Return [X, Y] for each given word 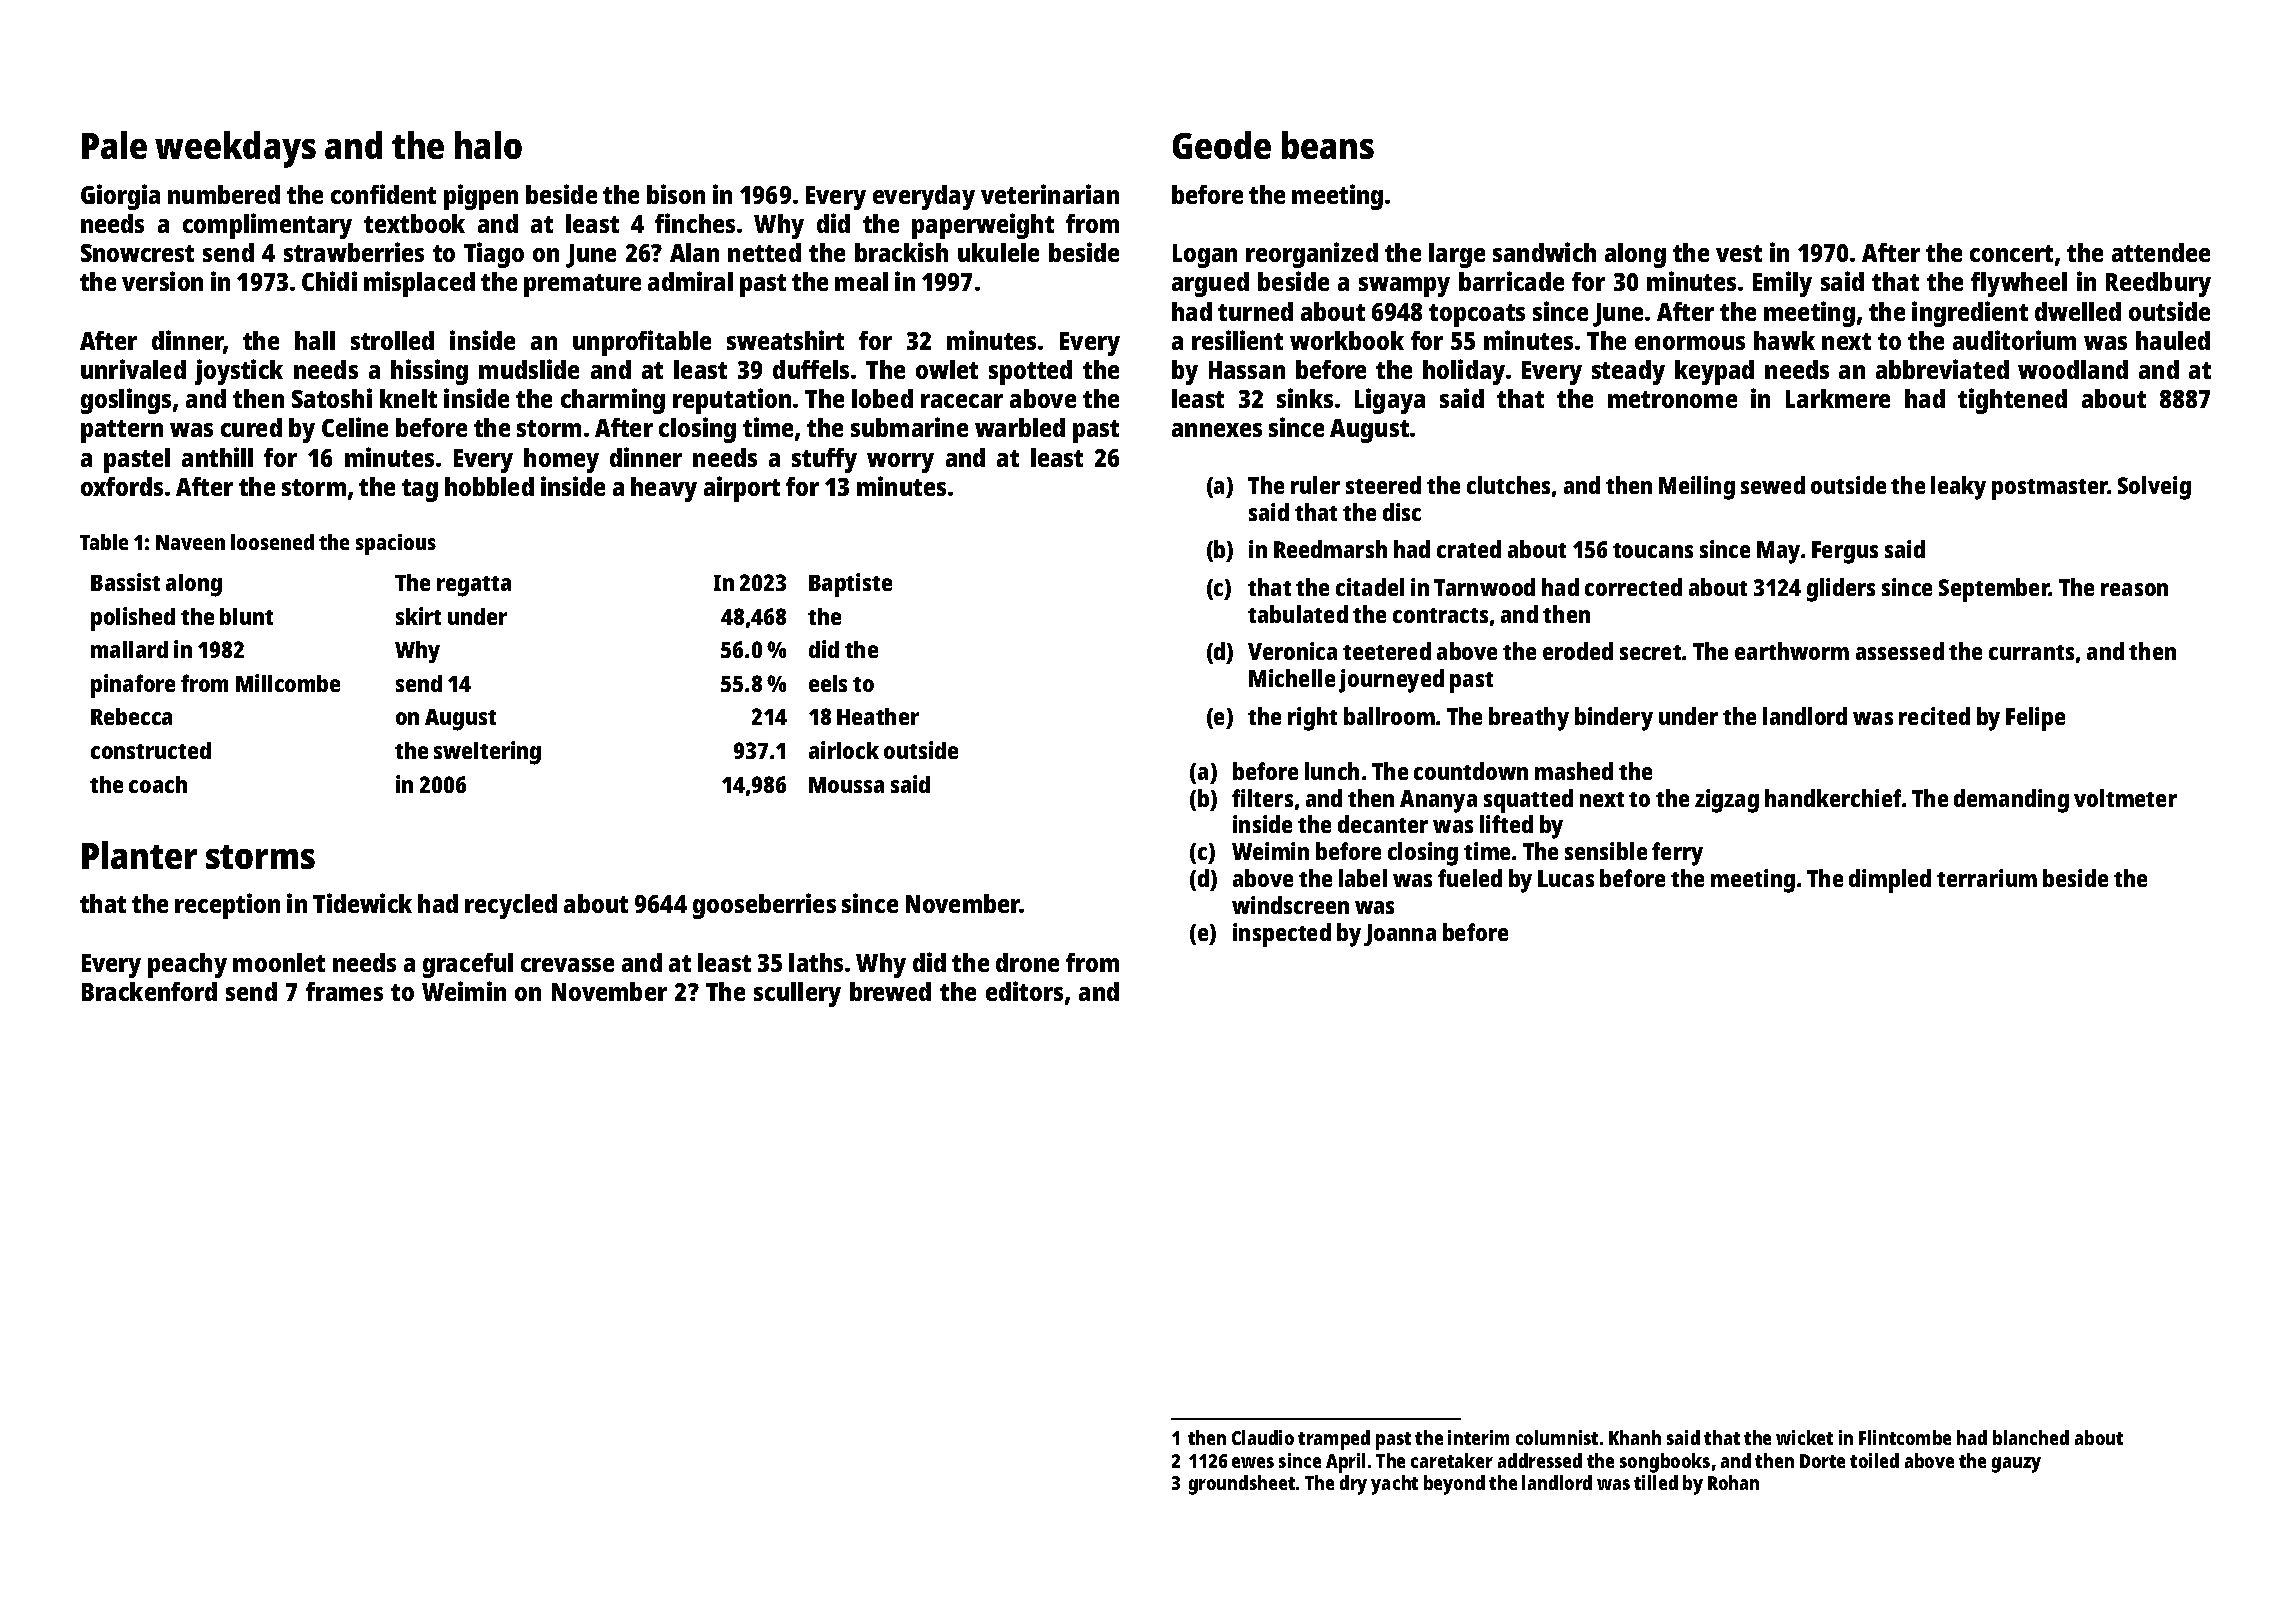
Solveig [2154, 488]
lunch [1332, 771]
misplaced [419, 284]
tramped [1334, 1440]
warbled [1020, 427]
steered [1383, 485]
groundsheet [1242, 1485]
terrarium [1987, 878]
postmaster [2050, 489]
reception [227, 906]
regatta [474, 586]
